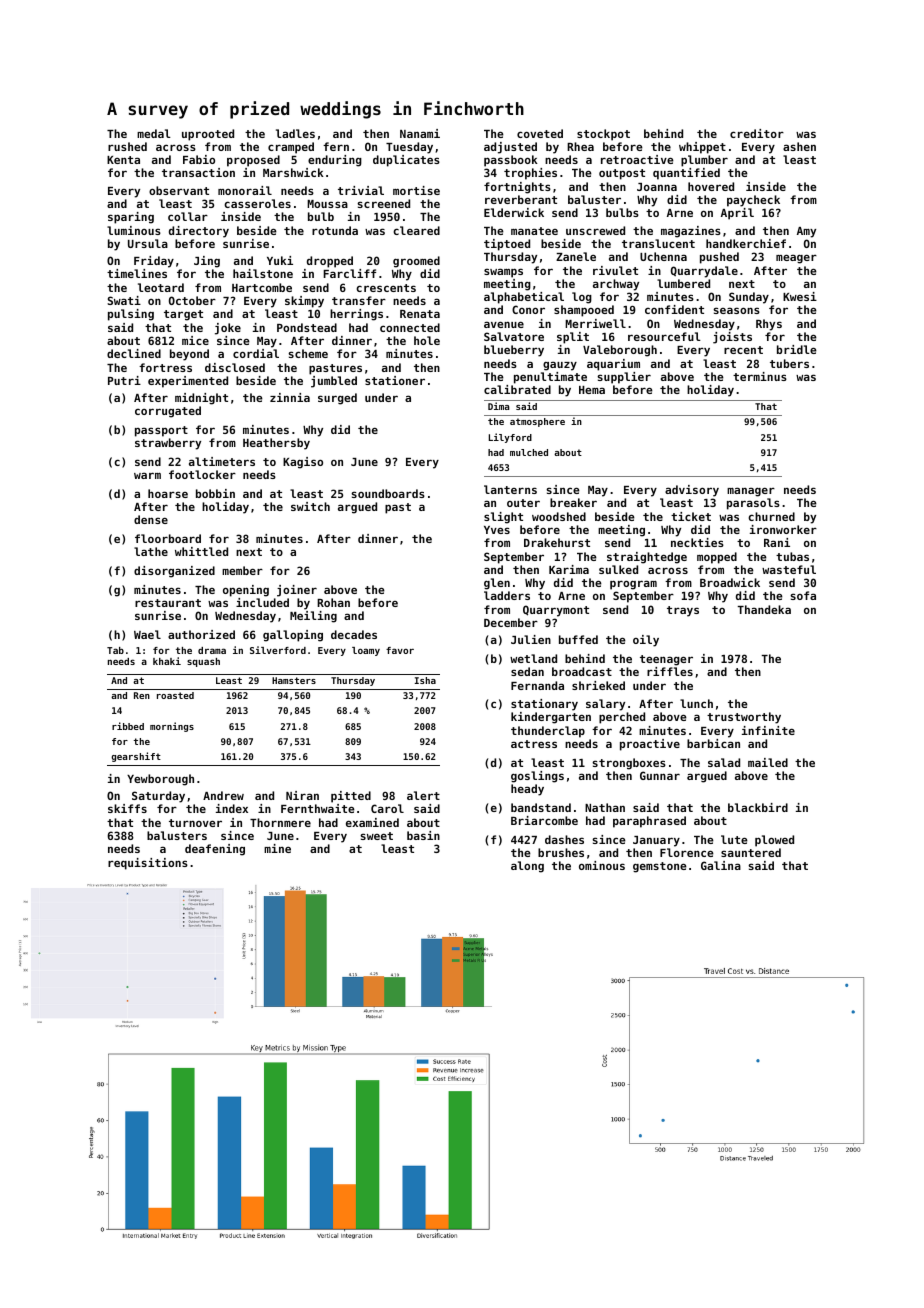 This image has height=1308, width=924. I want to click on enduring, so click(335, 161).
